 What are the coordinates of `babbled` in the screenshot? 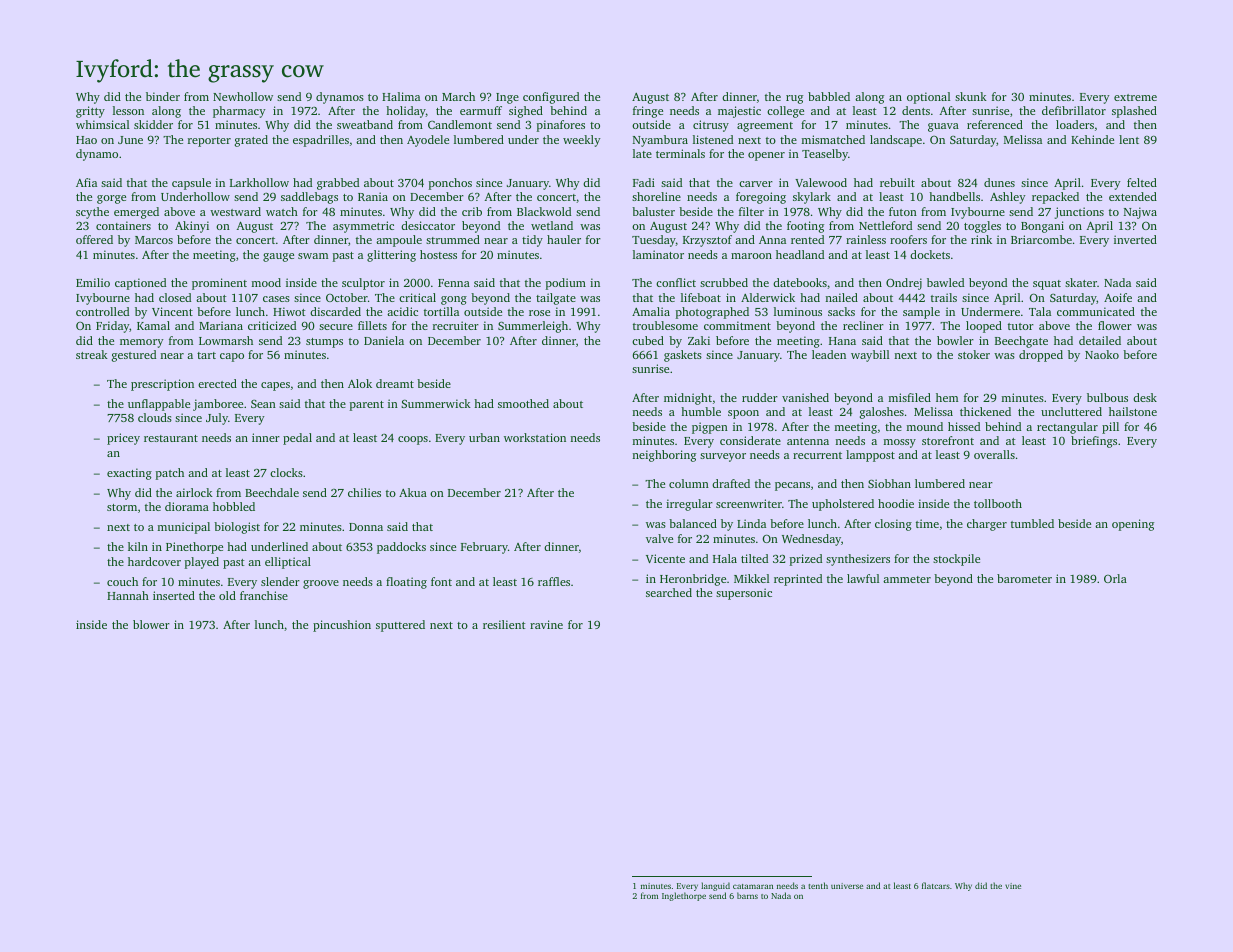 It's located at (829, 96).
